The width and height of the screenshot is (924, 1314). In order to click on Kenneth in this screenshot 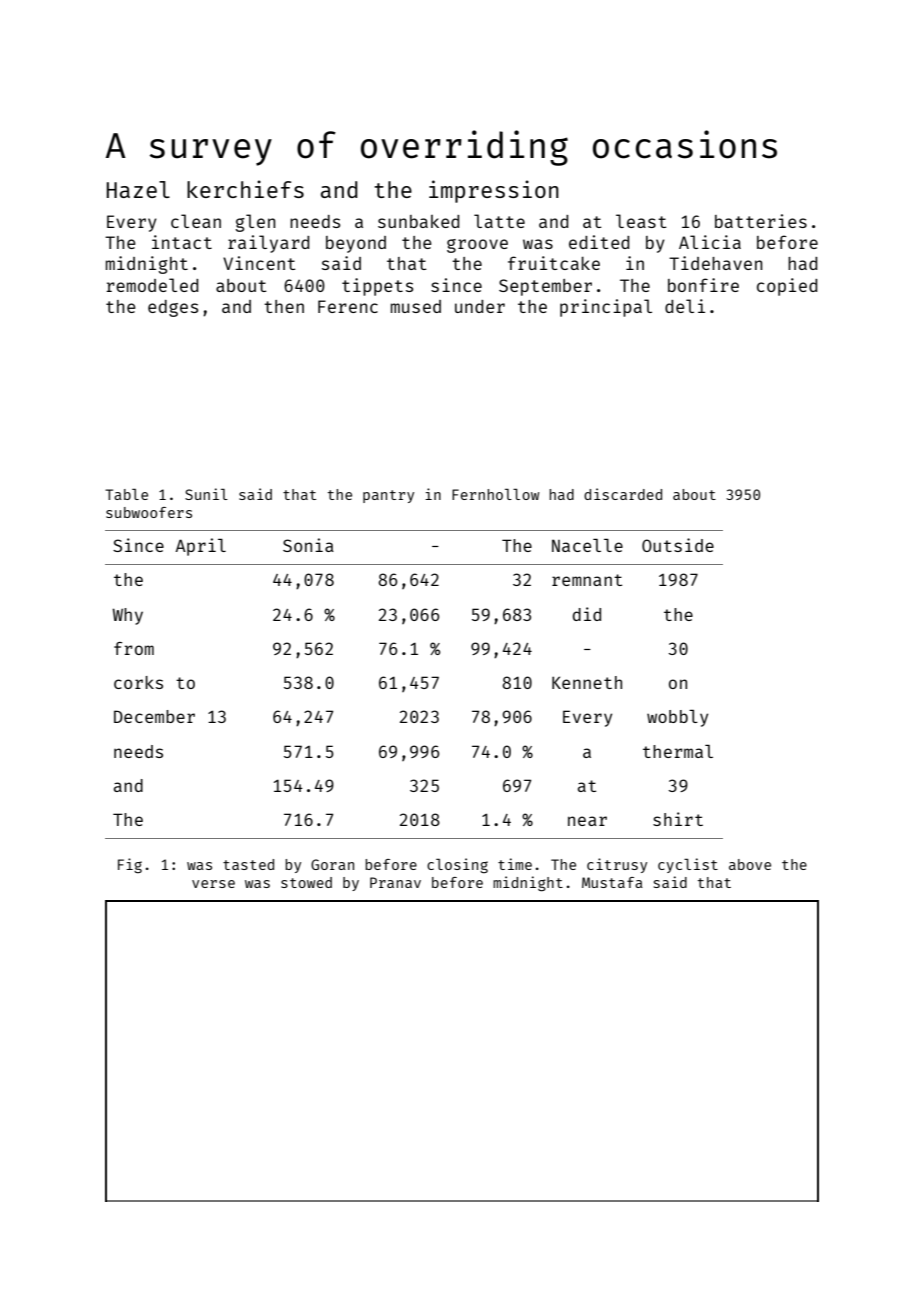, I will do `click(587, 682)`.
